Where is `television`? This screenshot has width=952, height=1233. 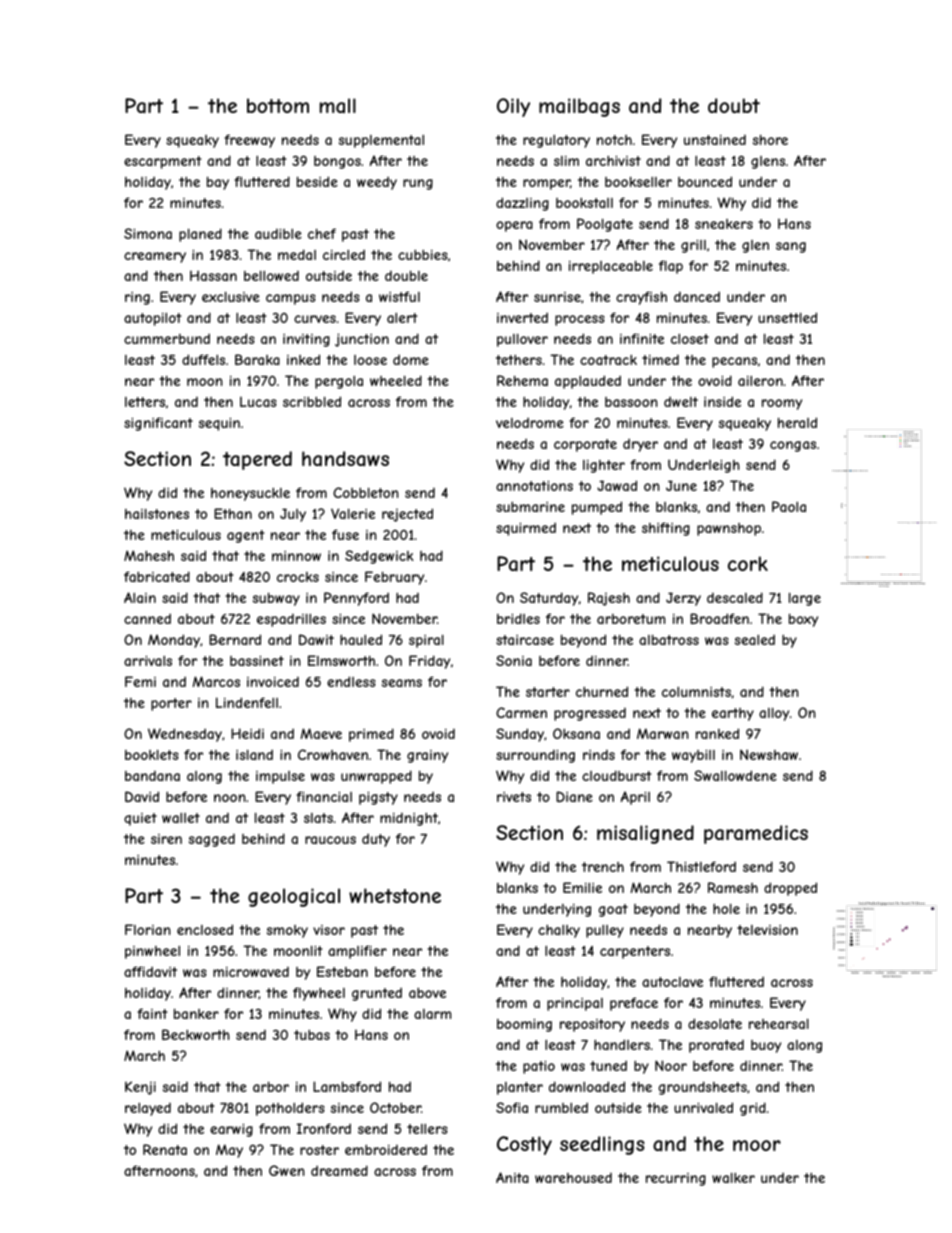
television is located at coordinates (767, 930).
